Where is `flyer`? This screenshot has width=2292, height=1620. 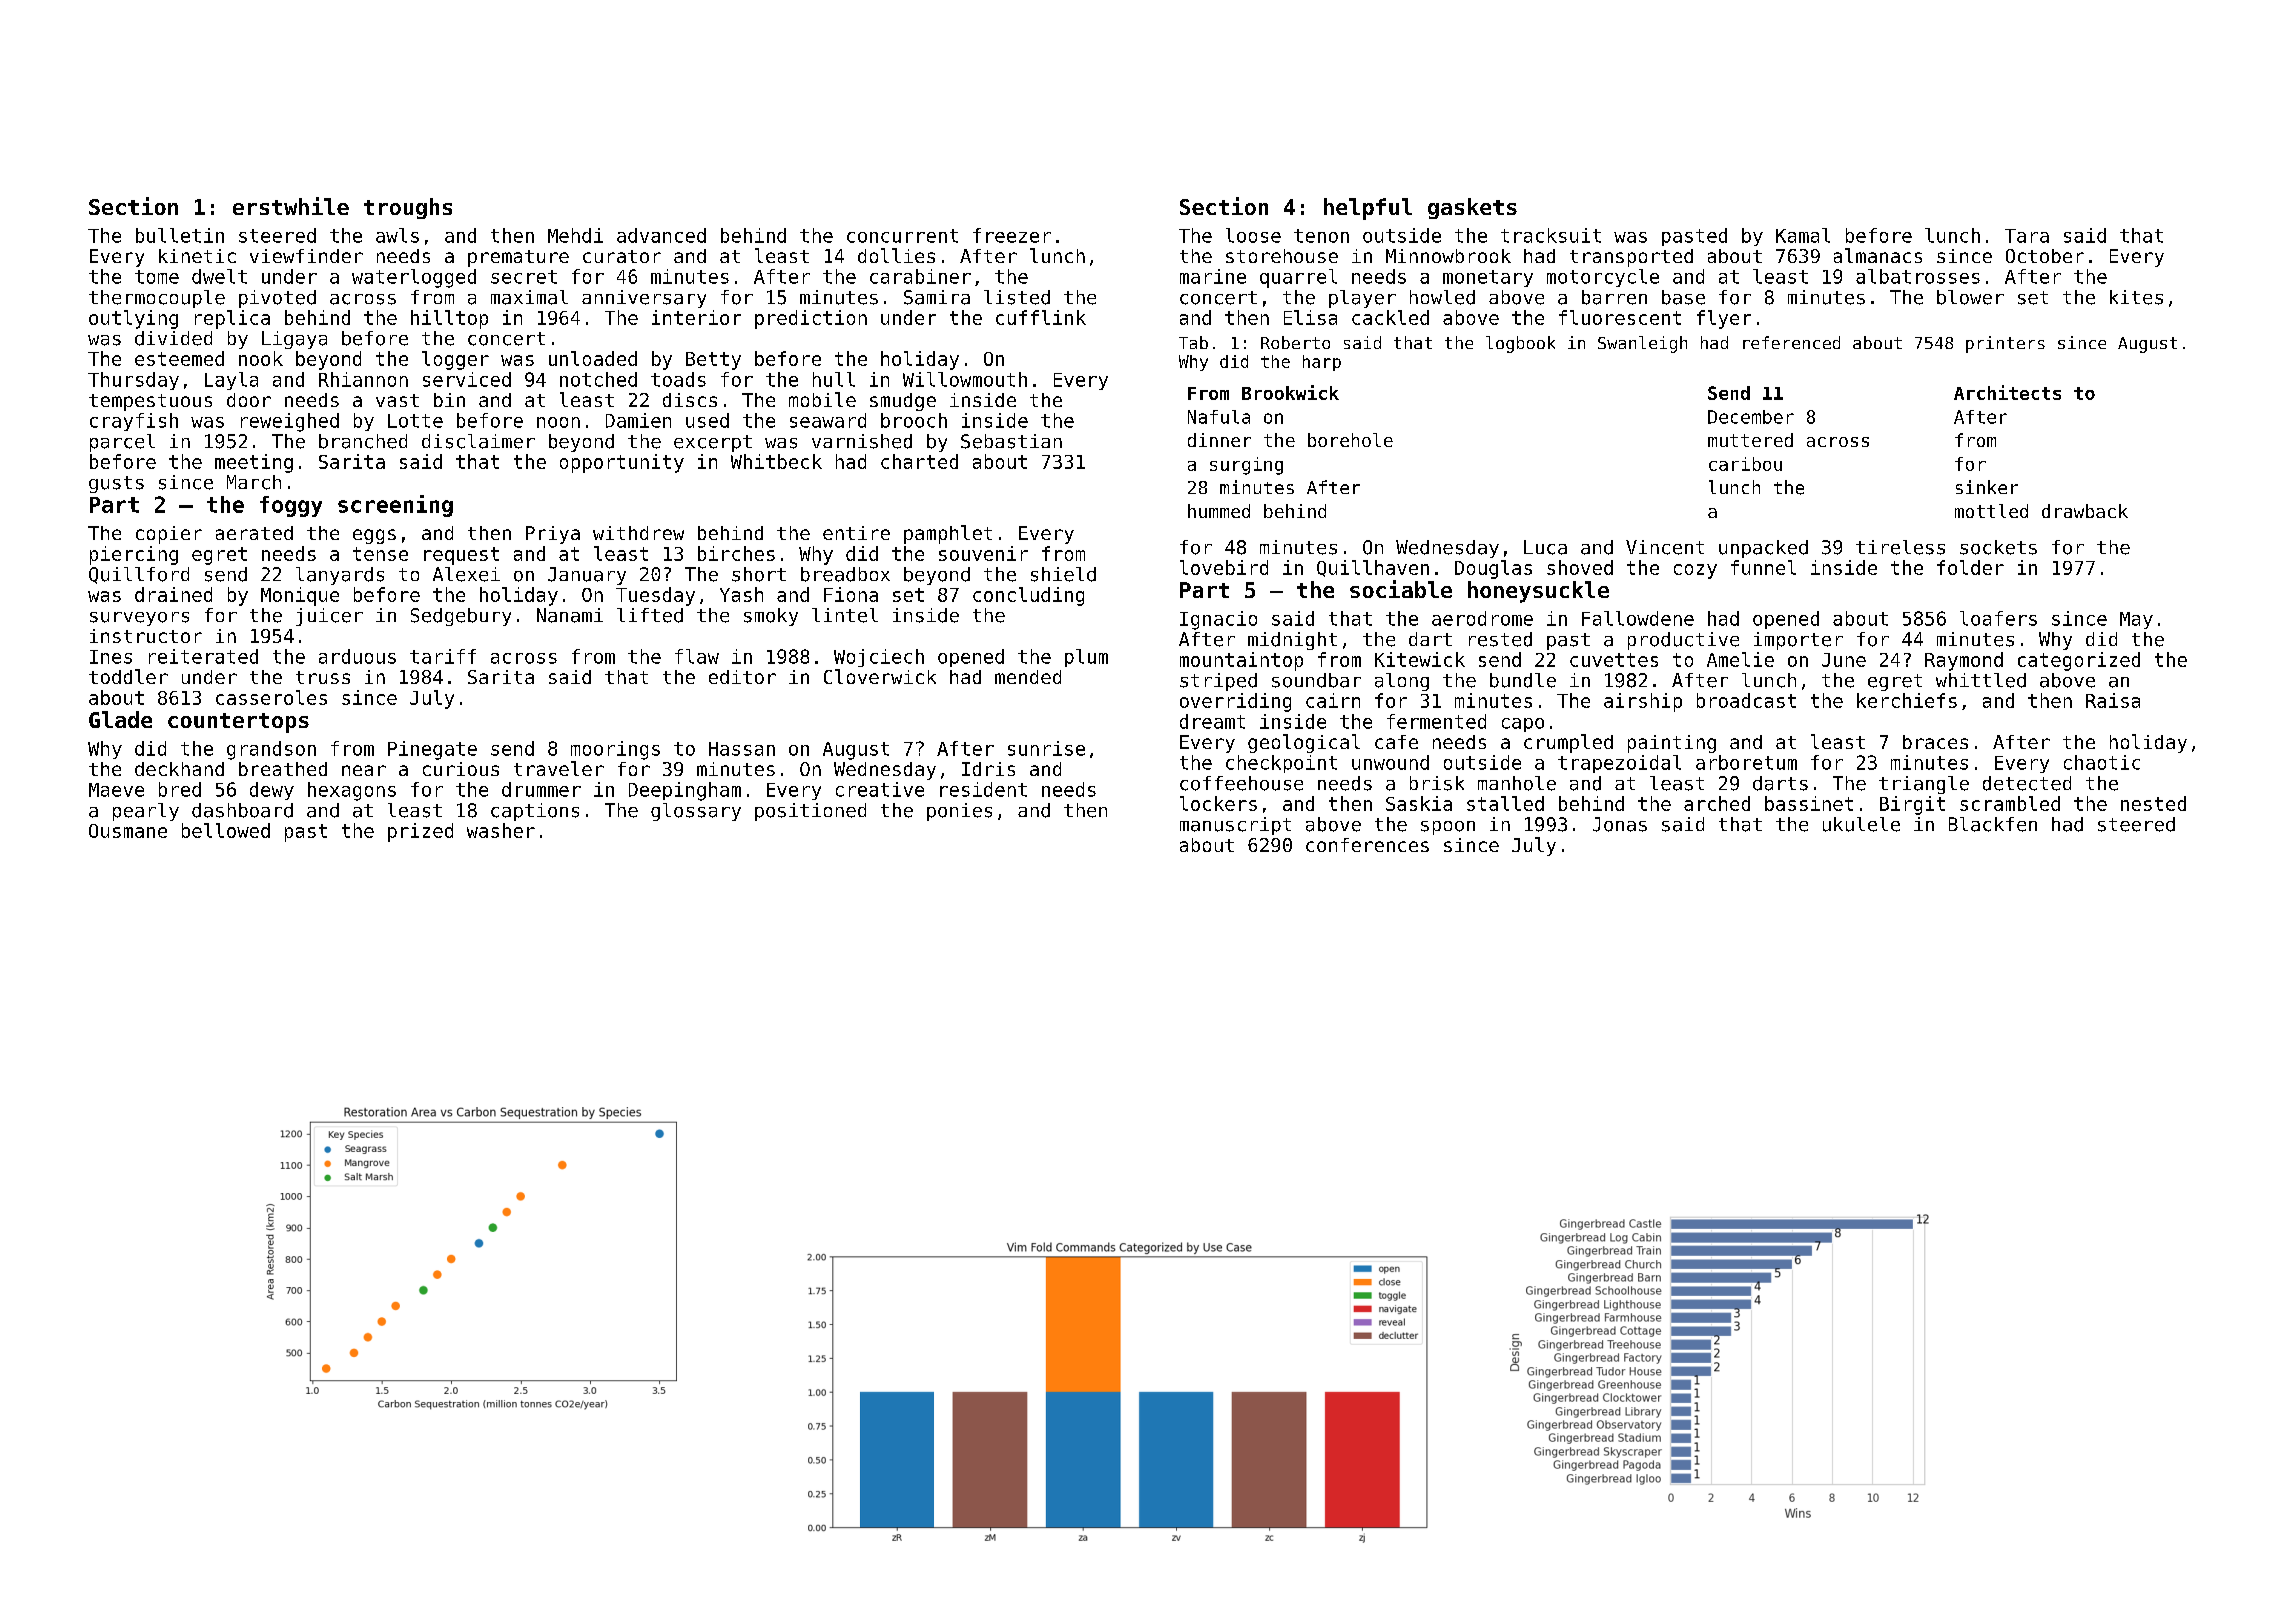
flyer is located at coordinates (1724, 319).
